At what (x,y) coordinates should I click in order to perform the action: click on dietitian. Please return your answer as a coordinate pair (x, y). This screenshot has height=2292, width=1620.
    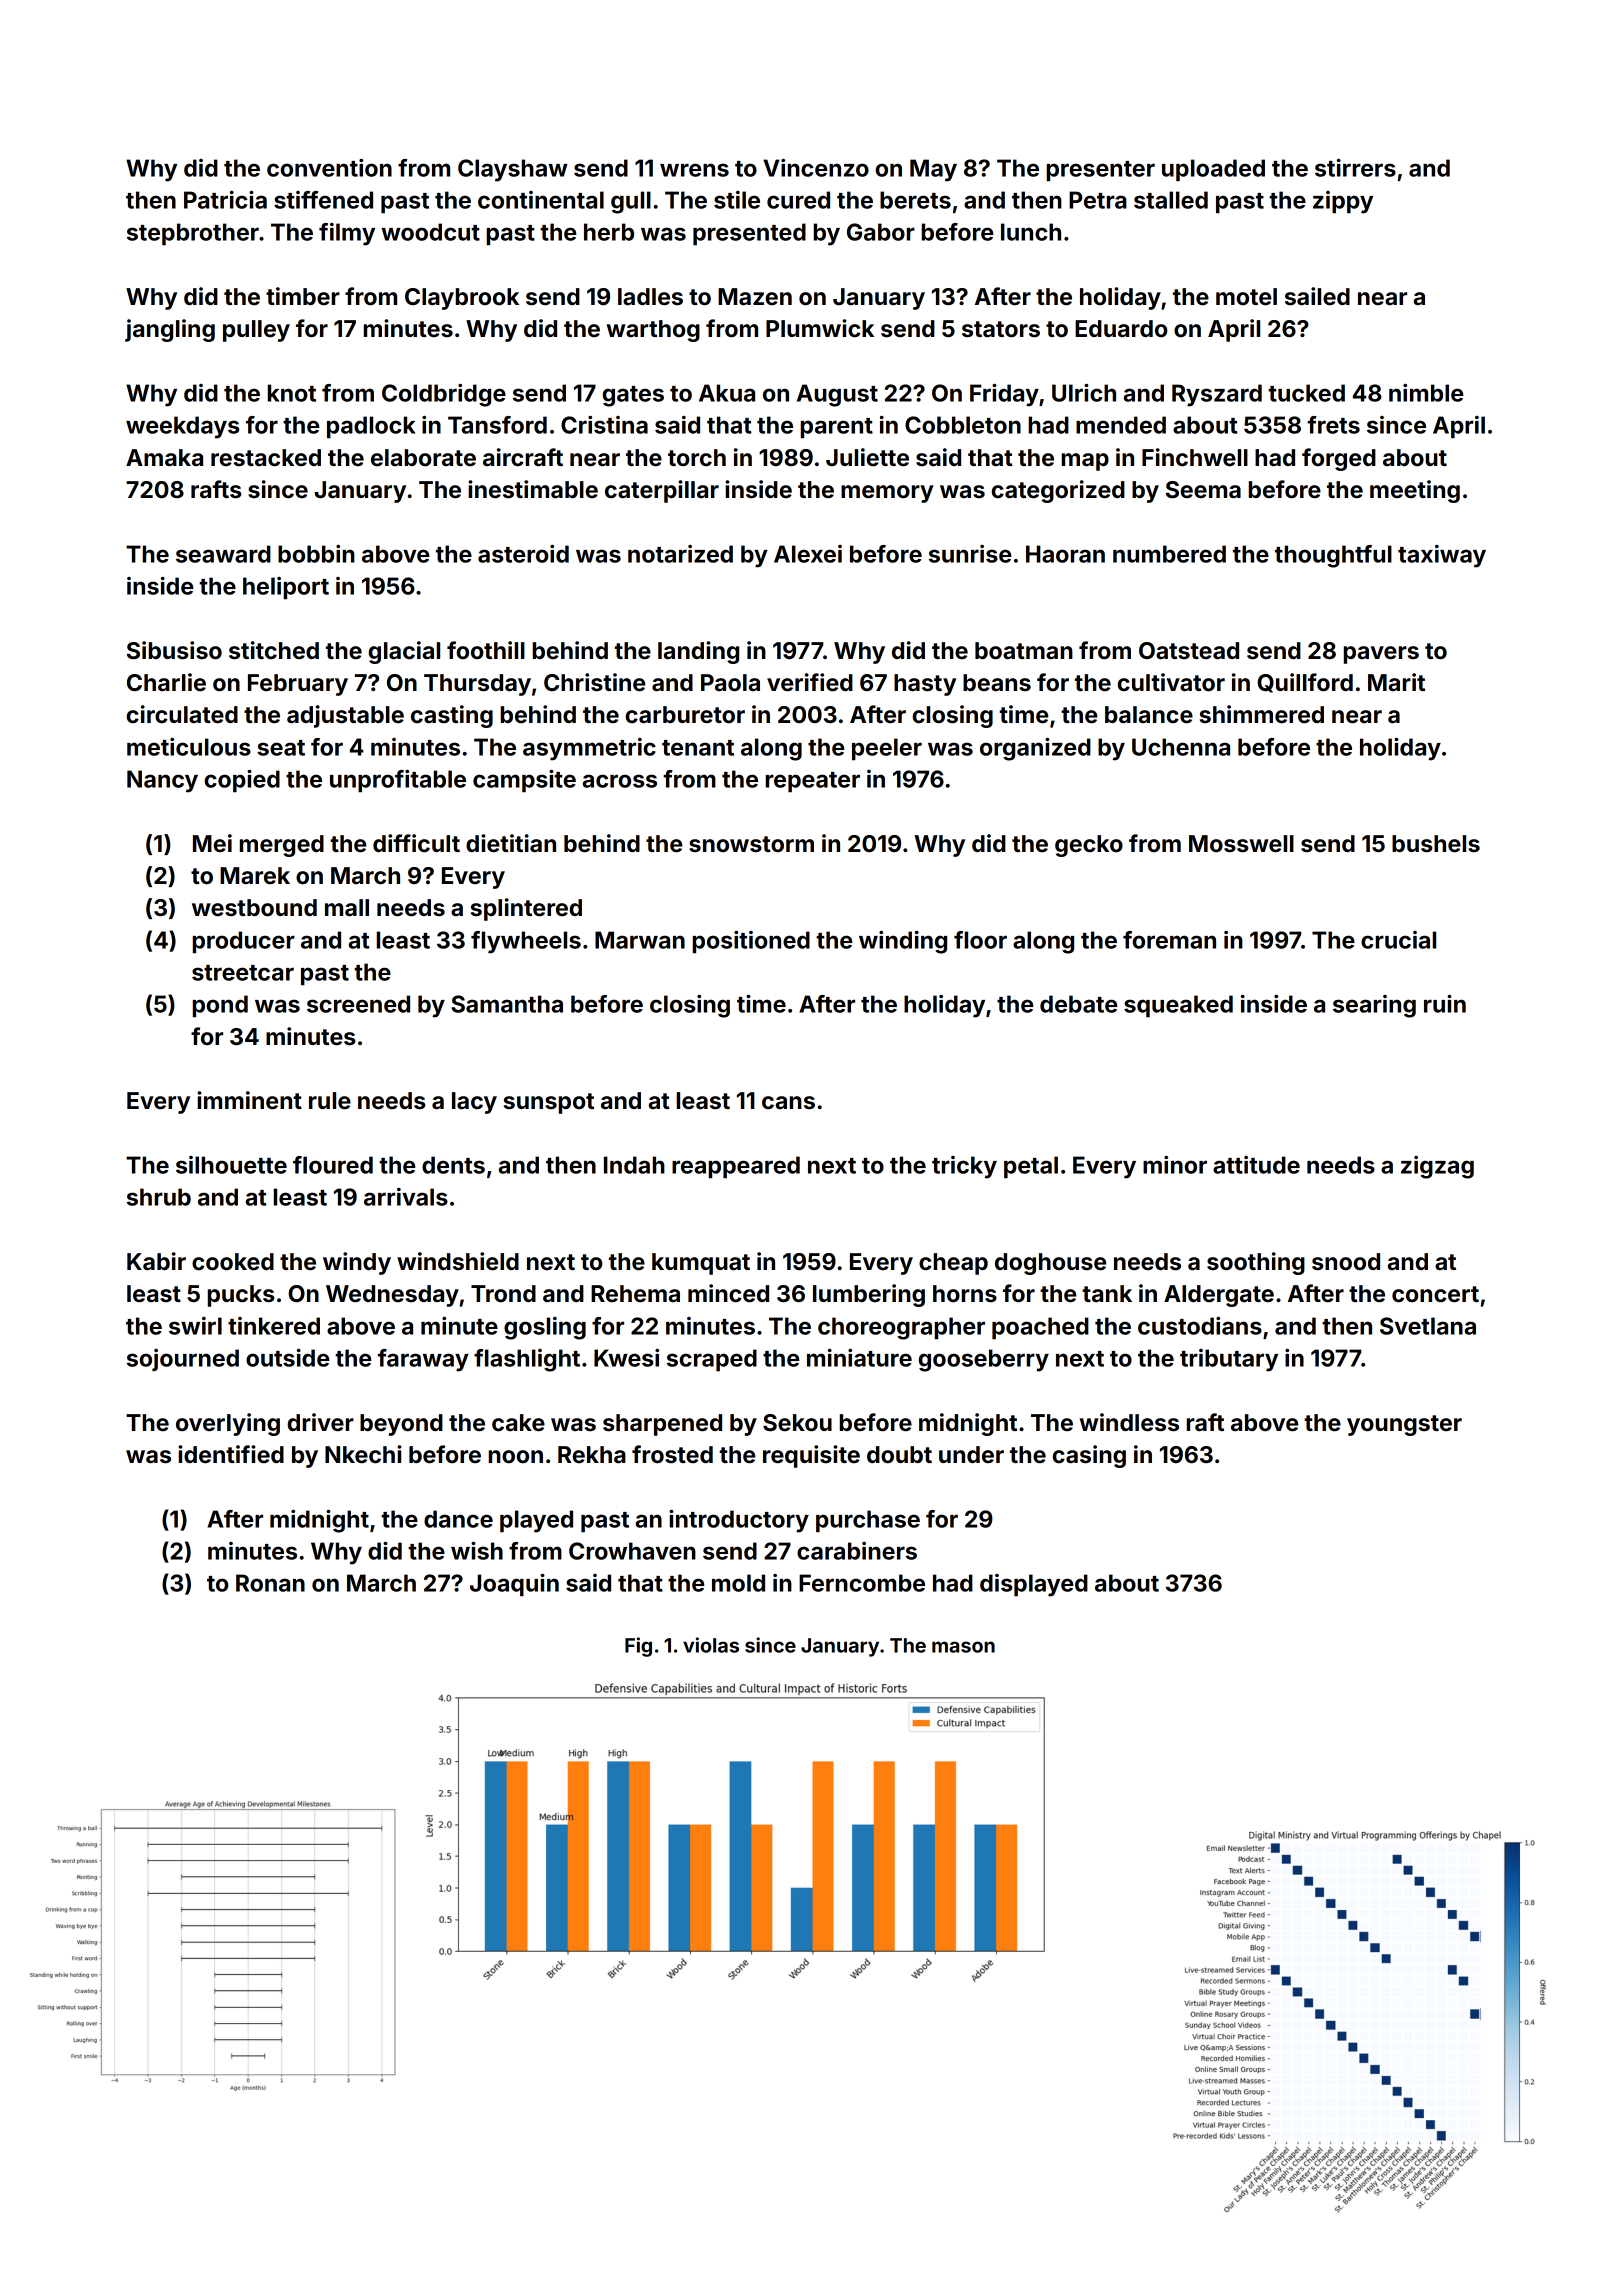
    Looking at the image, I should click on (511, 843).
